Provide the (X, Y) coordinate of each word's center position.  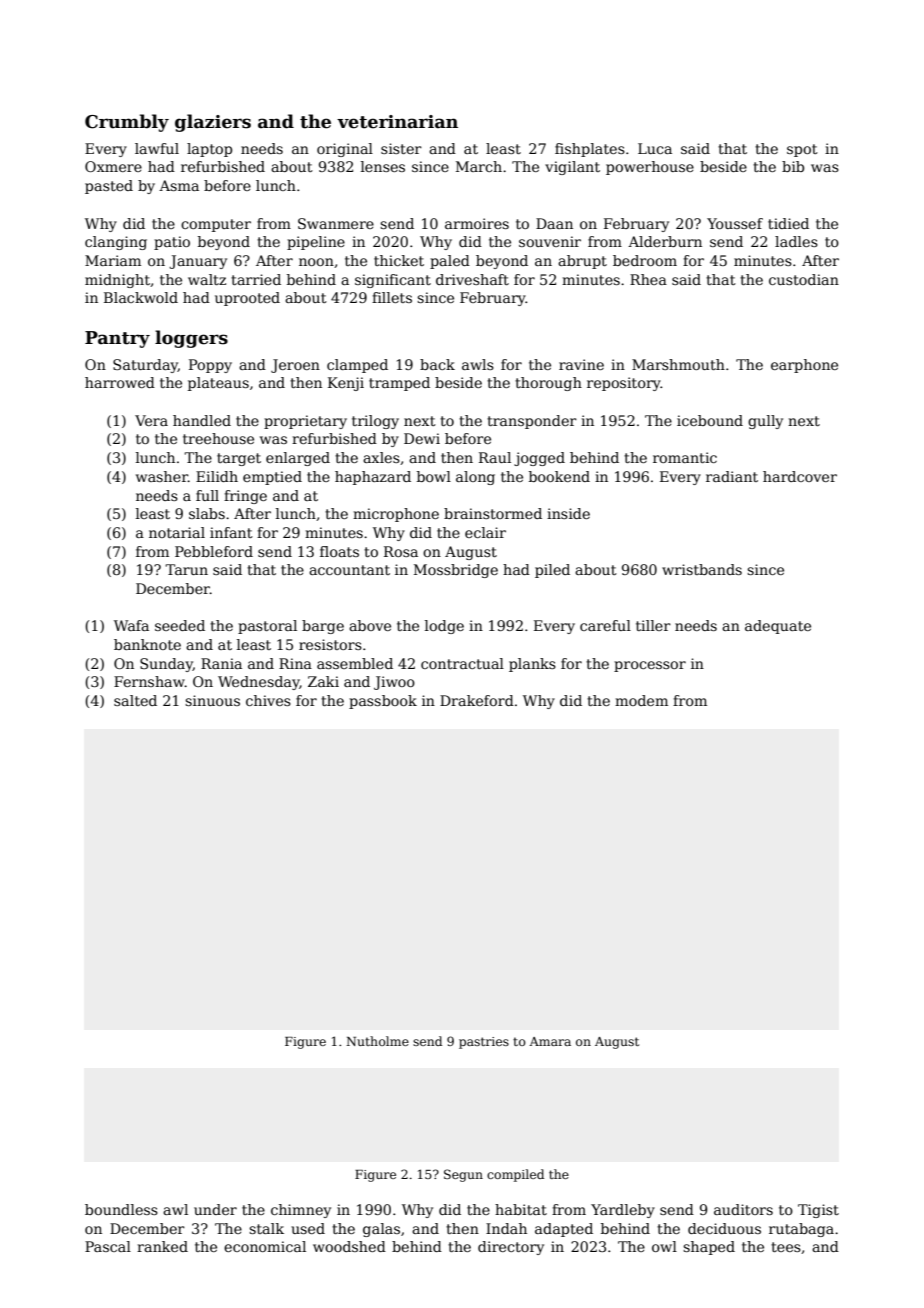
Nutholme (377, 1041)
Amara (550, 1041)
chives (268, 700)
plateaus (218, 384)
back (437, 364)
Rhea (648, 279)
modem (641, 700)
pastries (484, 1043)
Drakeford (477, 700)
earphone (804, 366)
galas (381, 1230)
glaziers (213, 123)
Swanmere (336, 223)
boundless (121, 1209)
